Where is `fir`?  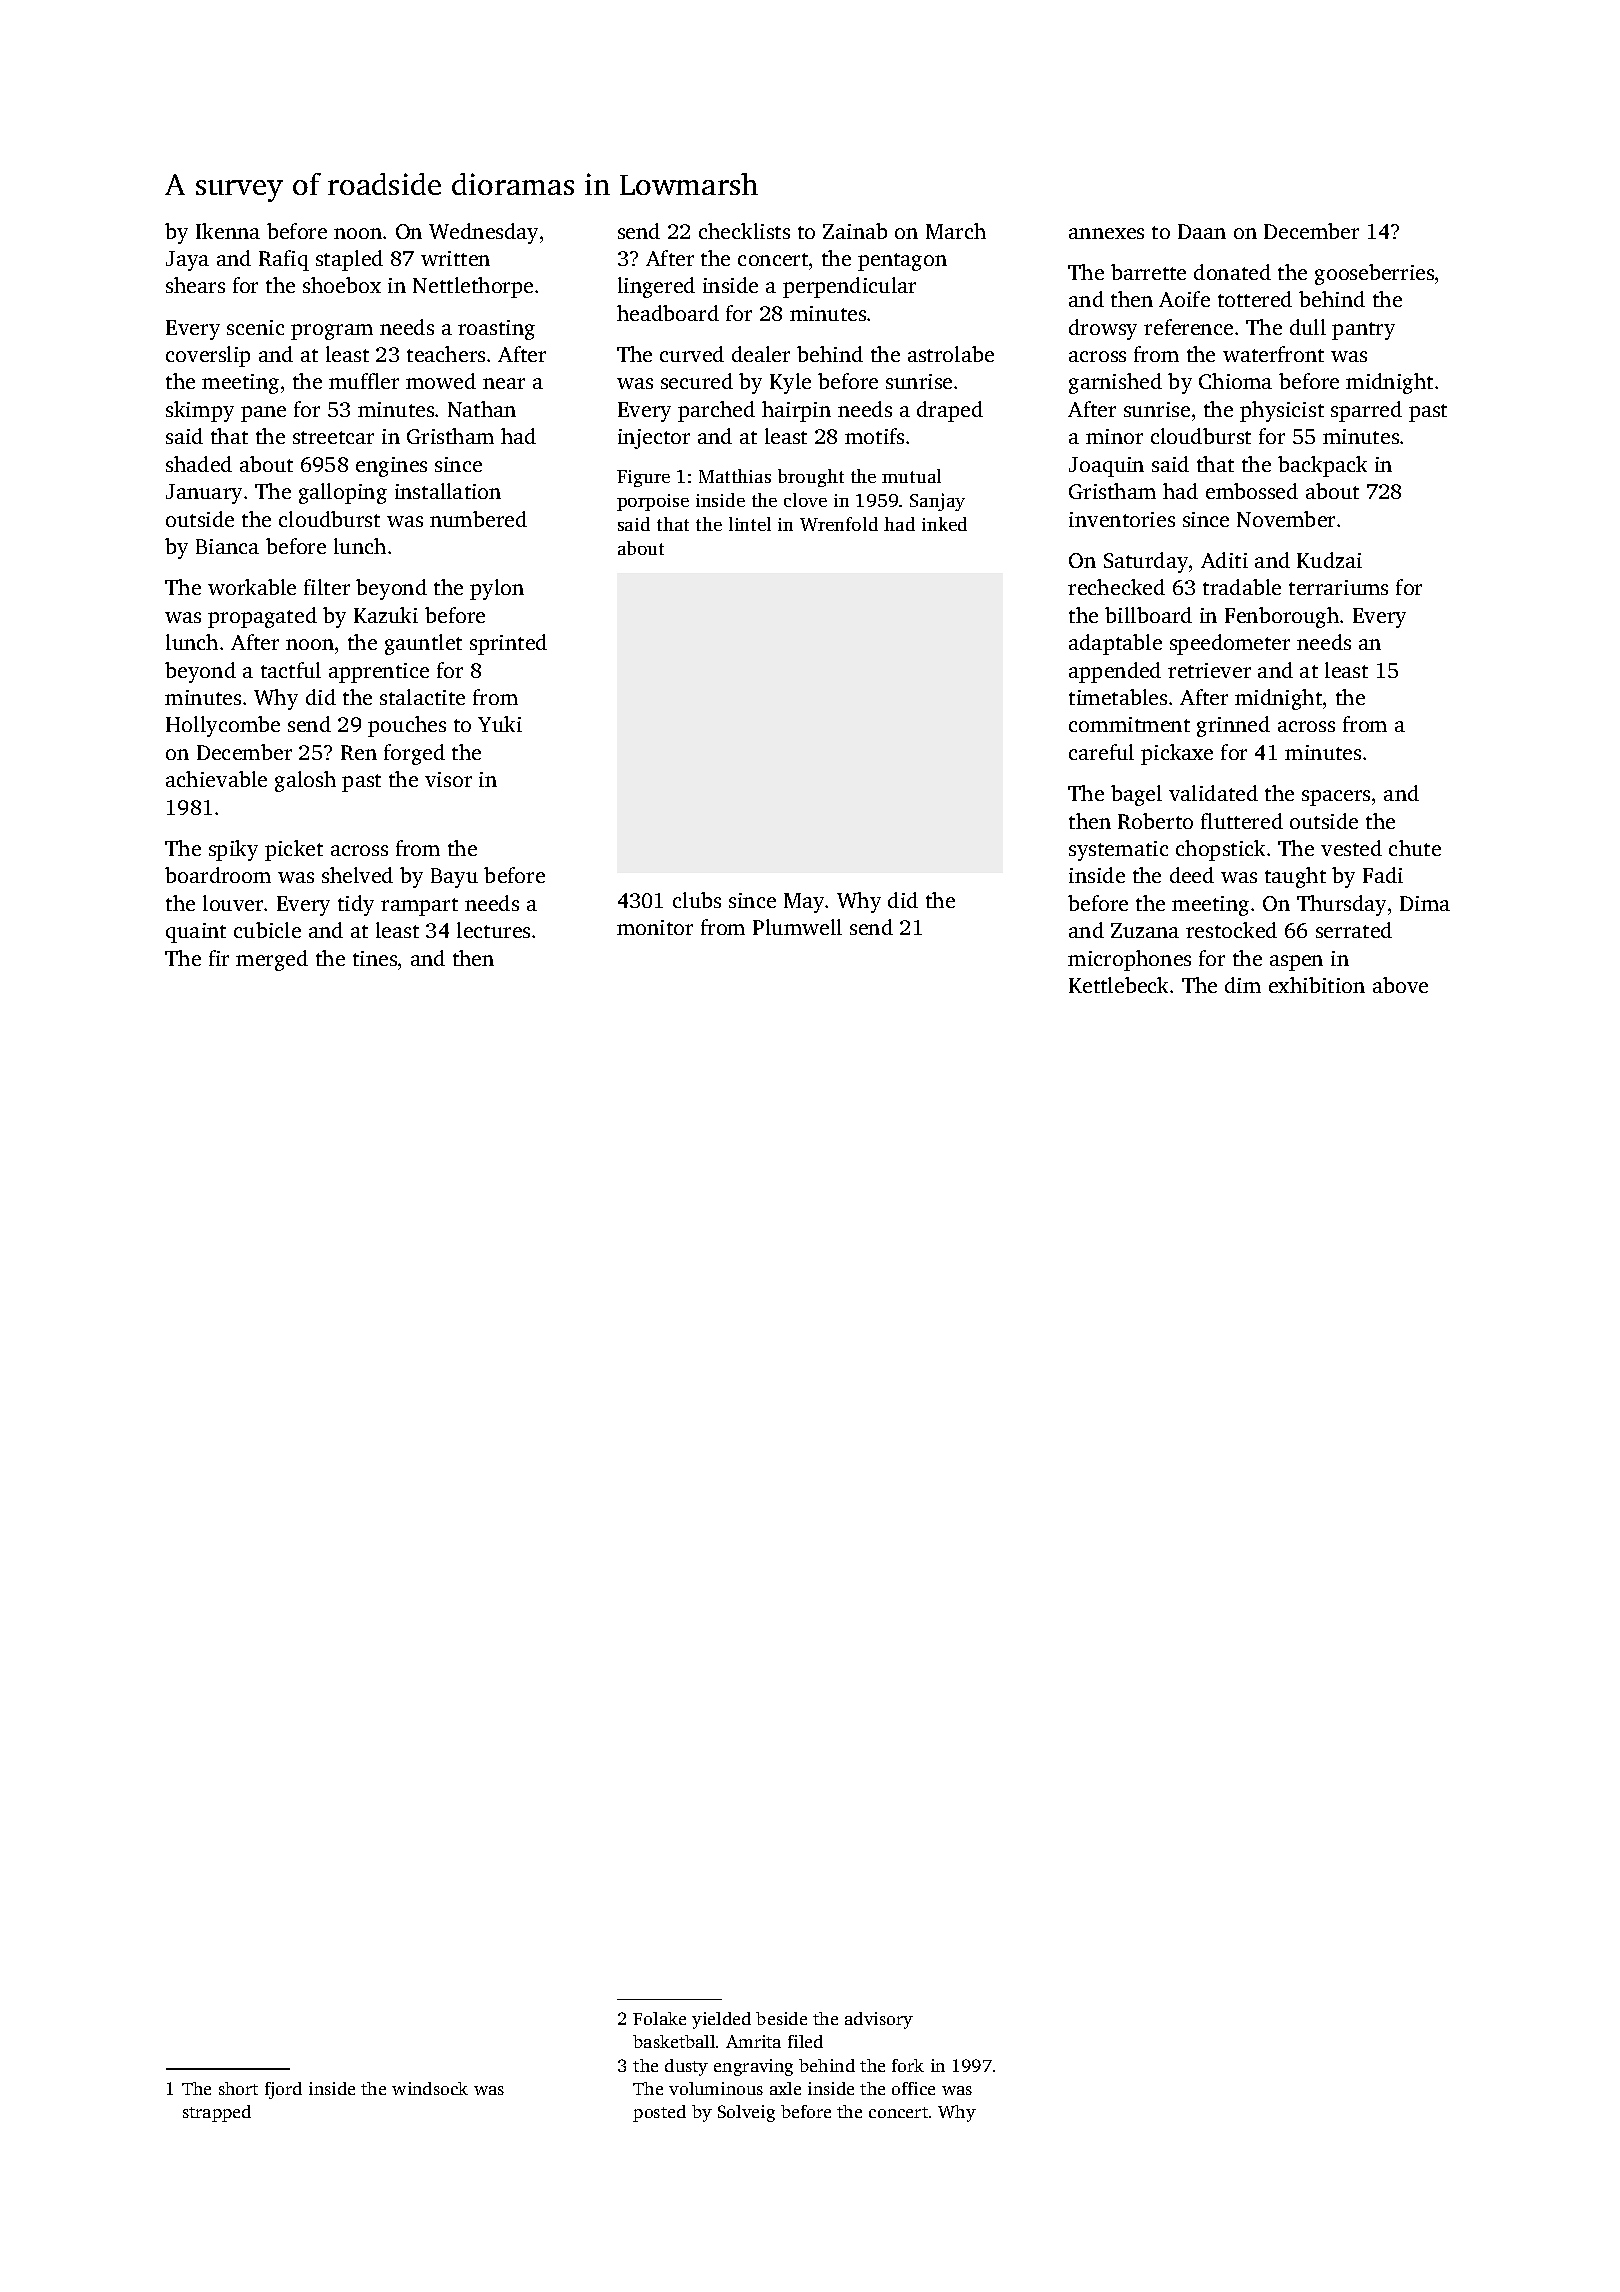
fir is located at coordinates (219, 958).
